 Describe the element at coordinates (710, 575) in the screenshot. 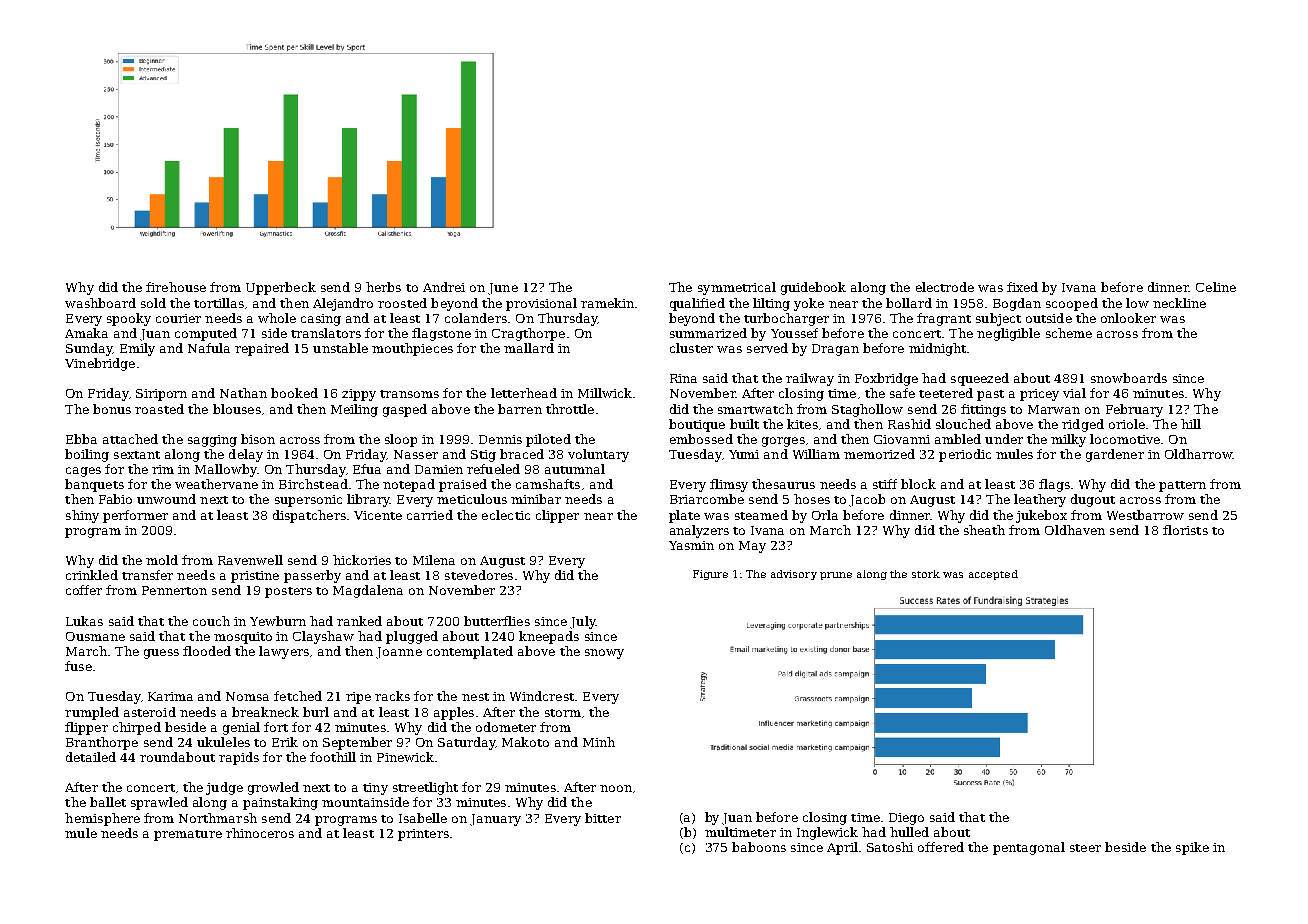

I see `Figure` at that location.
